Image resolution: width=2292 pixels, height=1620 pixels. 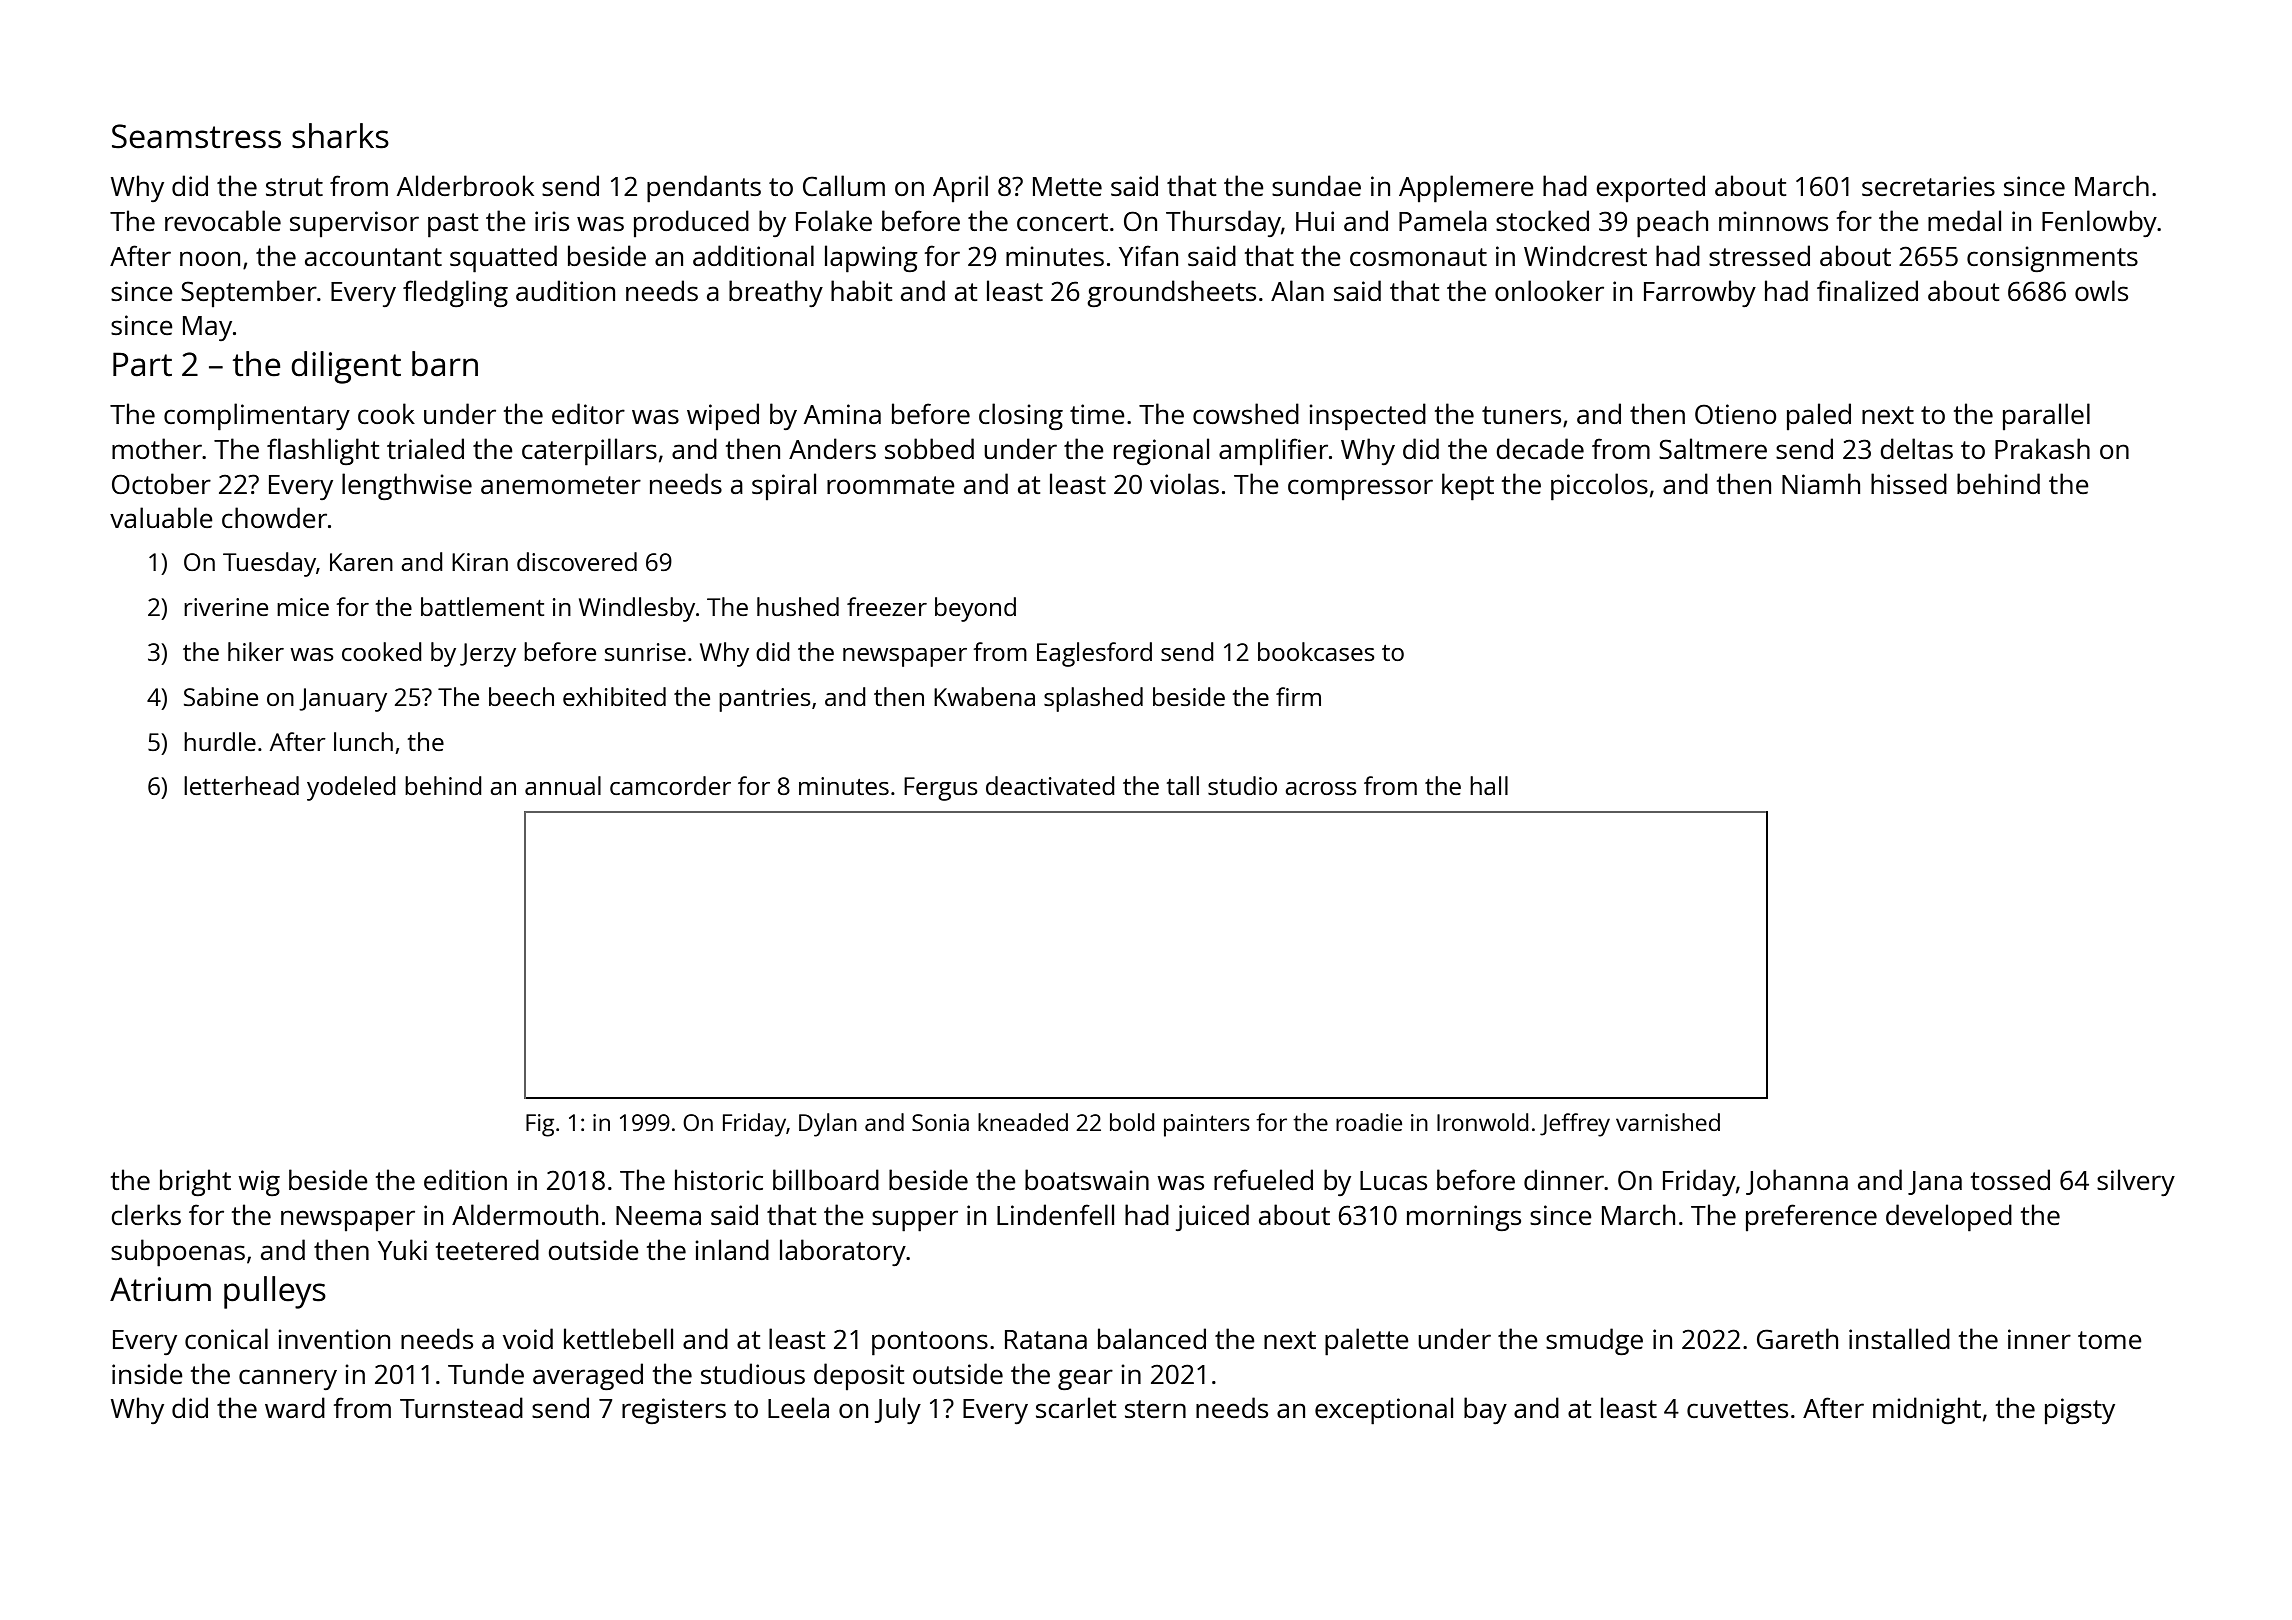 I want to click on hall, so click(x=1489, y=785).
